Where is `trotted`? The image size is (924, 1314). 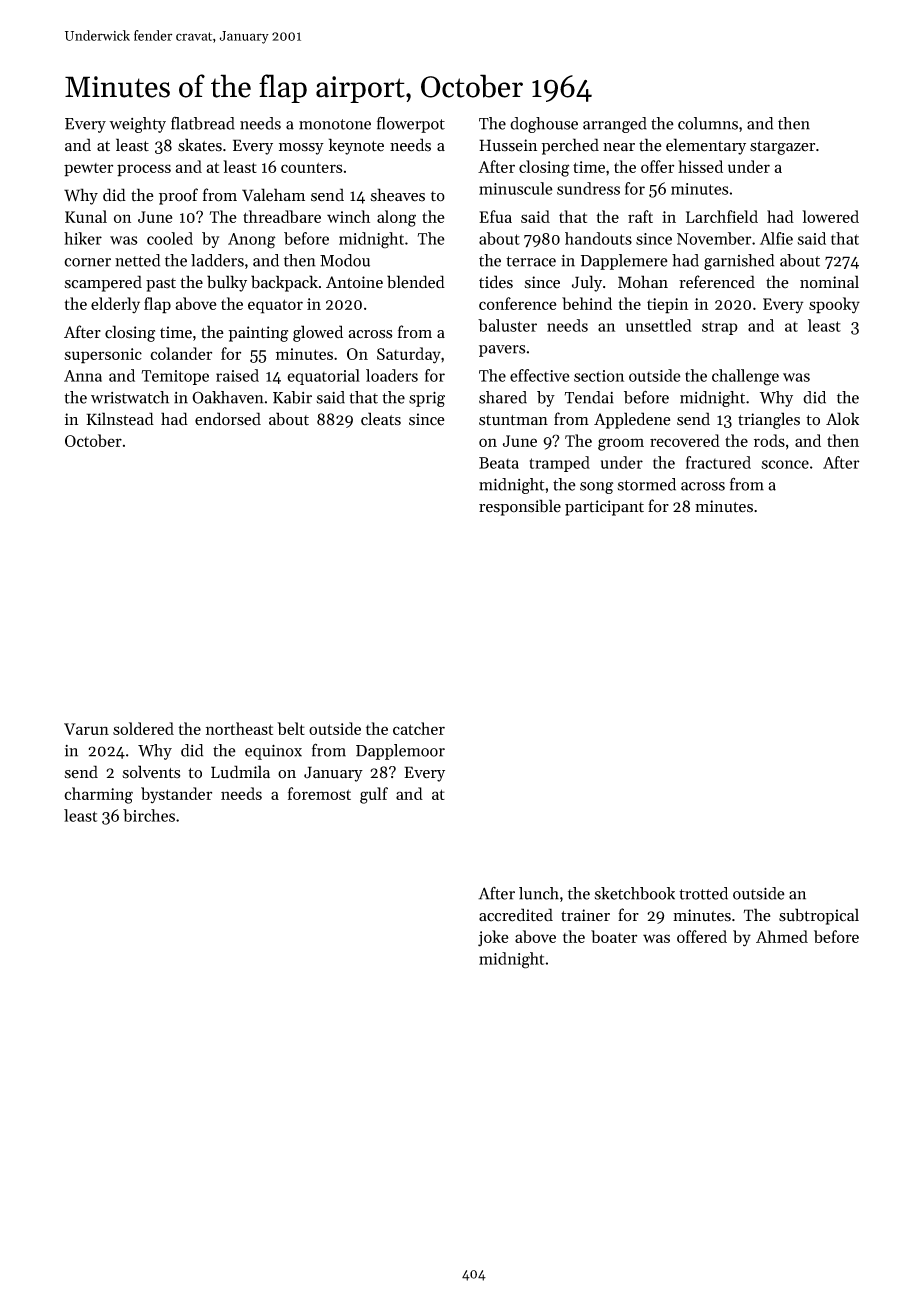
trotted is located at coordinates (703, 893).
